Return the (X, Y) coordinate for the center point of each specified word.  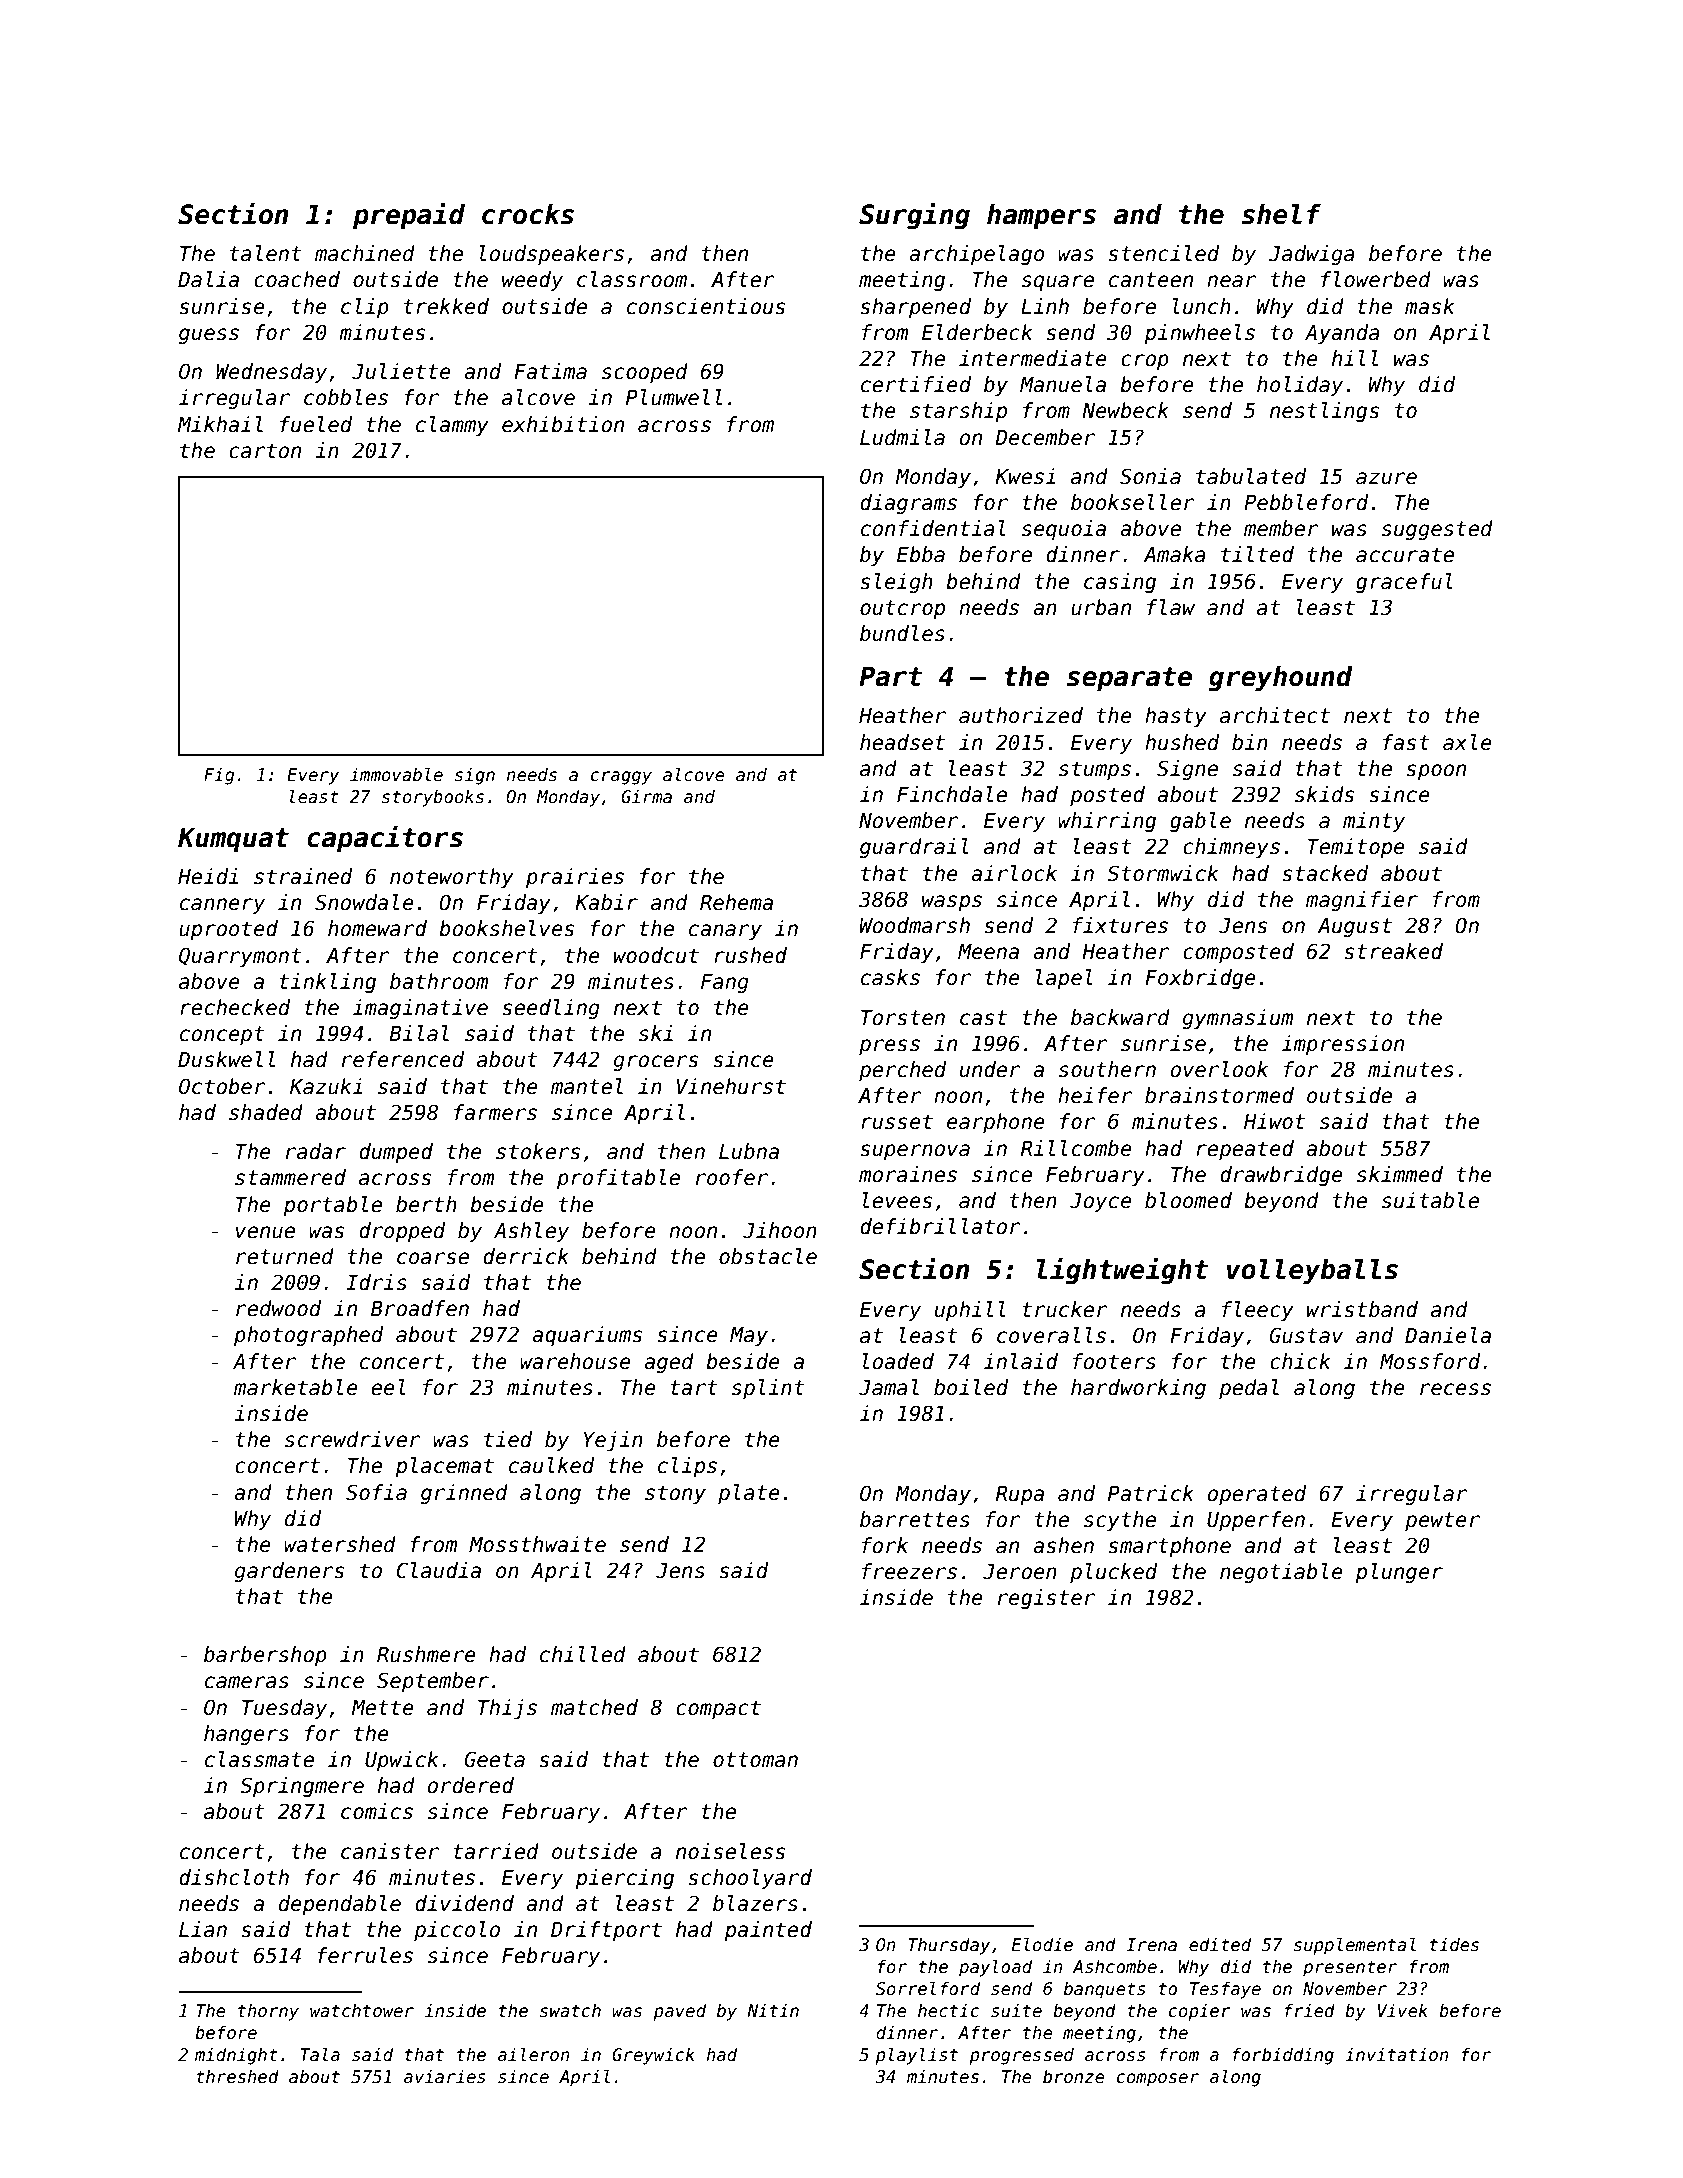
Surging (914, 216)
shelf (1281, 214)
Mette (382, 1708)
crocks (528, 214)
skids (1324, 794)
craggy (621, 778)
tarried (496, 1851)
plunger (1399, 1573)
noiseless (730, 1851)
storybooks (433, 798)
